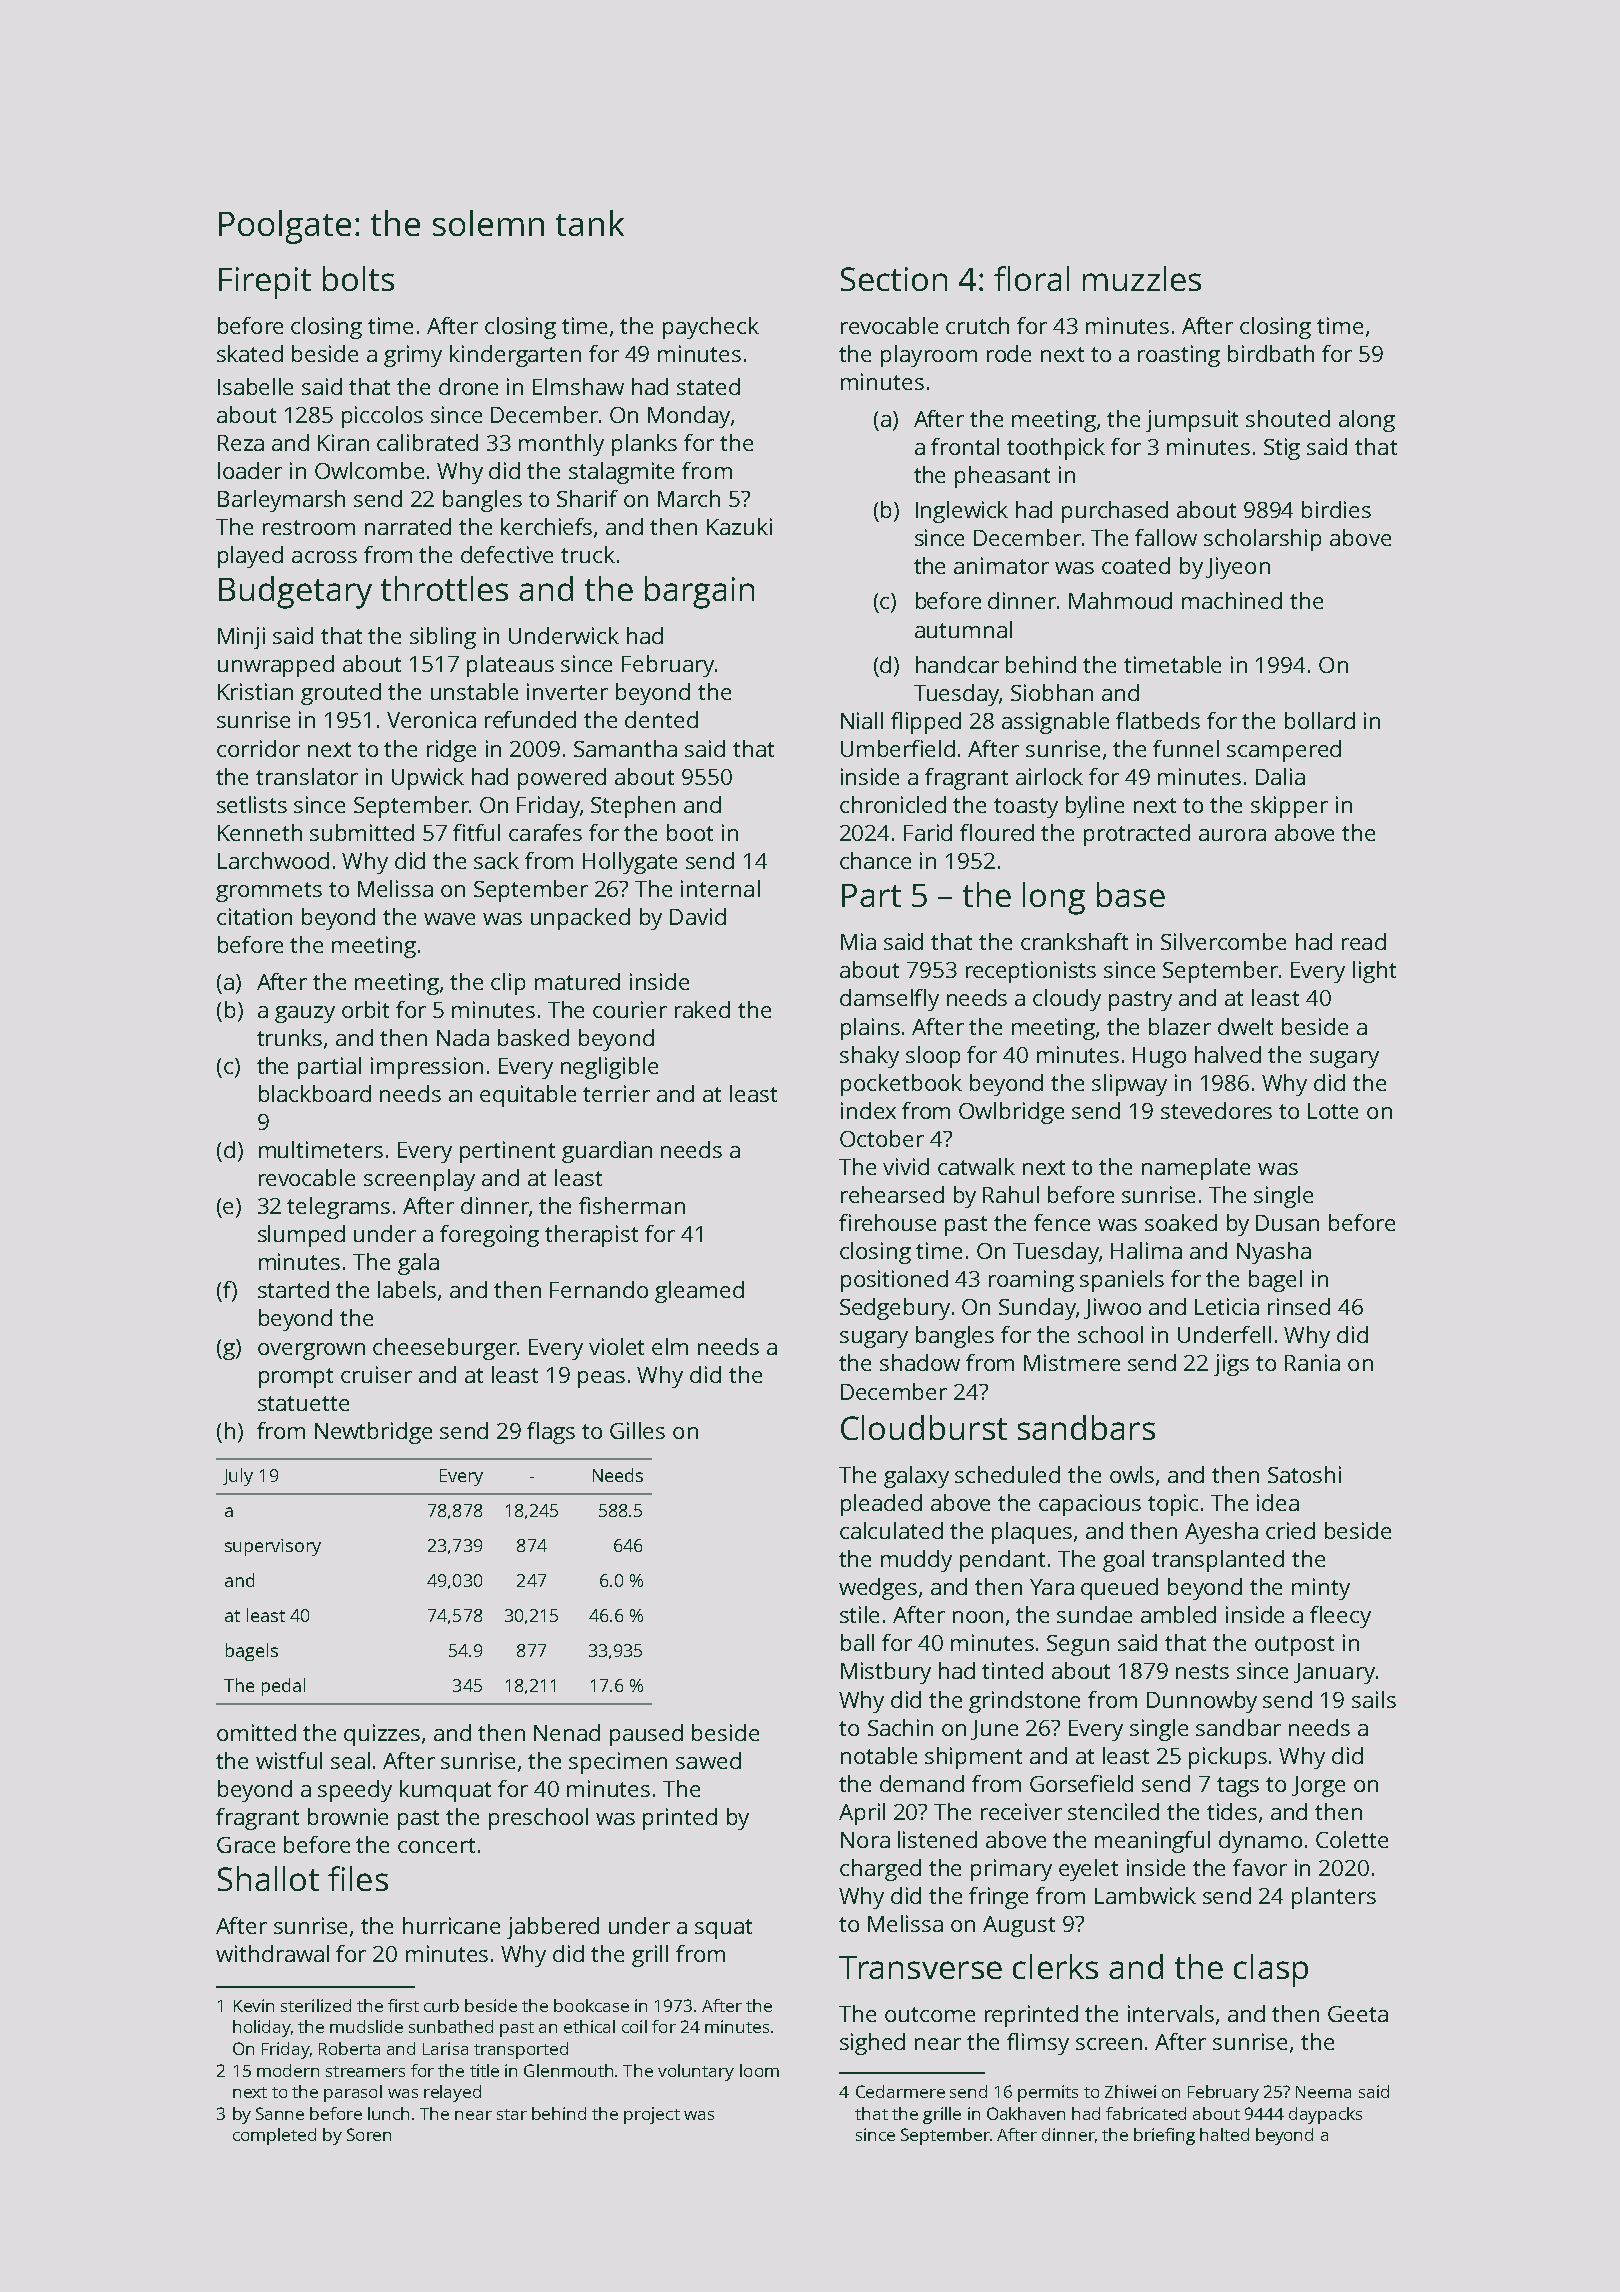  What do you see at coordinates (1228, 1054) in the document?
I see `halved` at bounding box center [1228, 1054].
